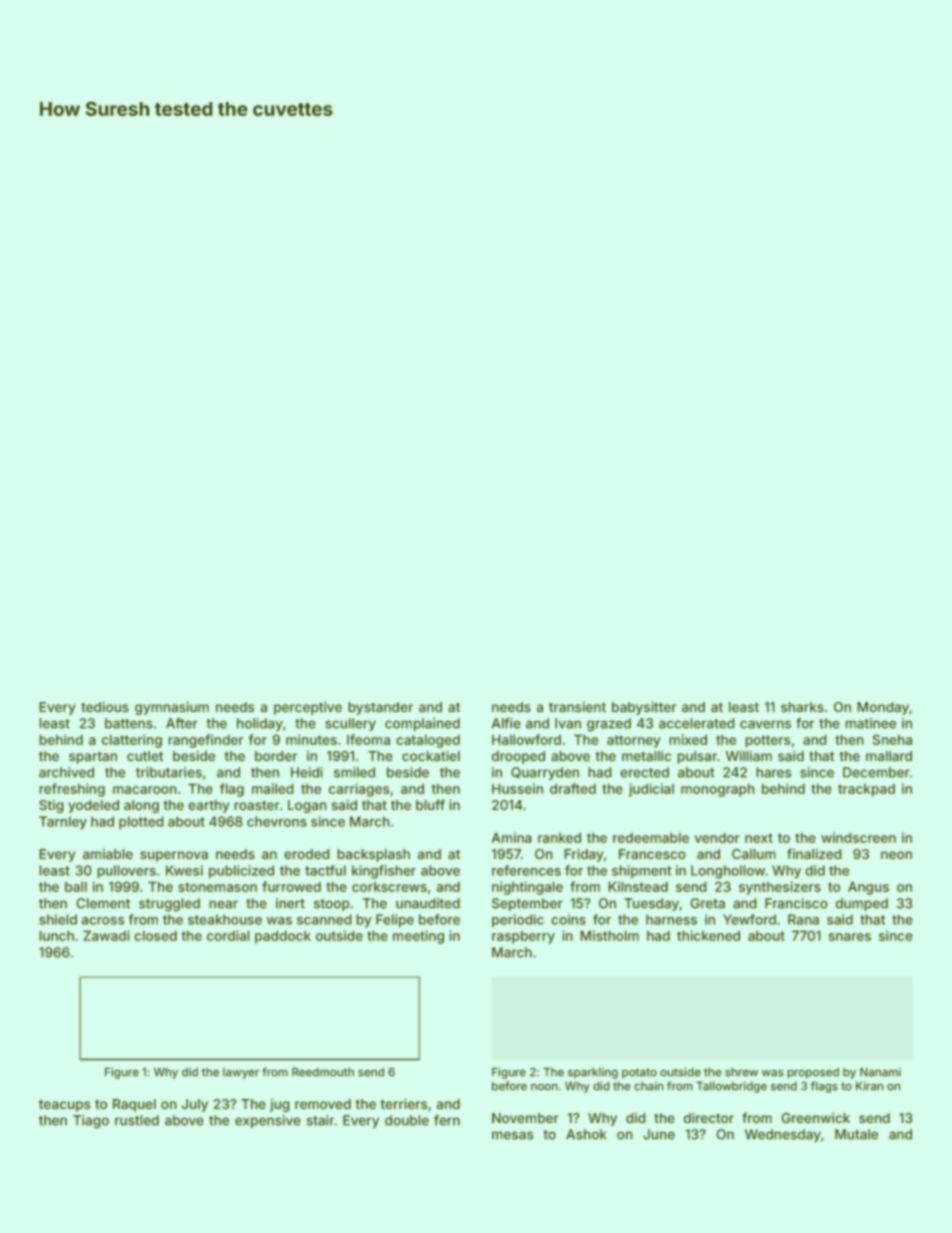 The height and width of the screenshot is (1233, 952). What do you see at coordinates (381, 708) in the screenshot?
I see `bystander` at bounding box center [381, 708].
